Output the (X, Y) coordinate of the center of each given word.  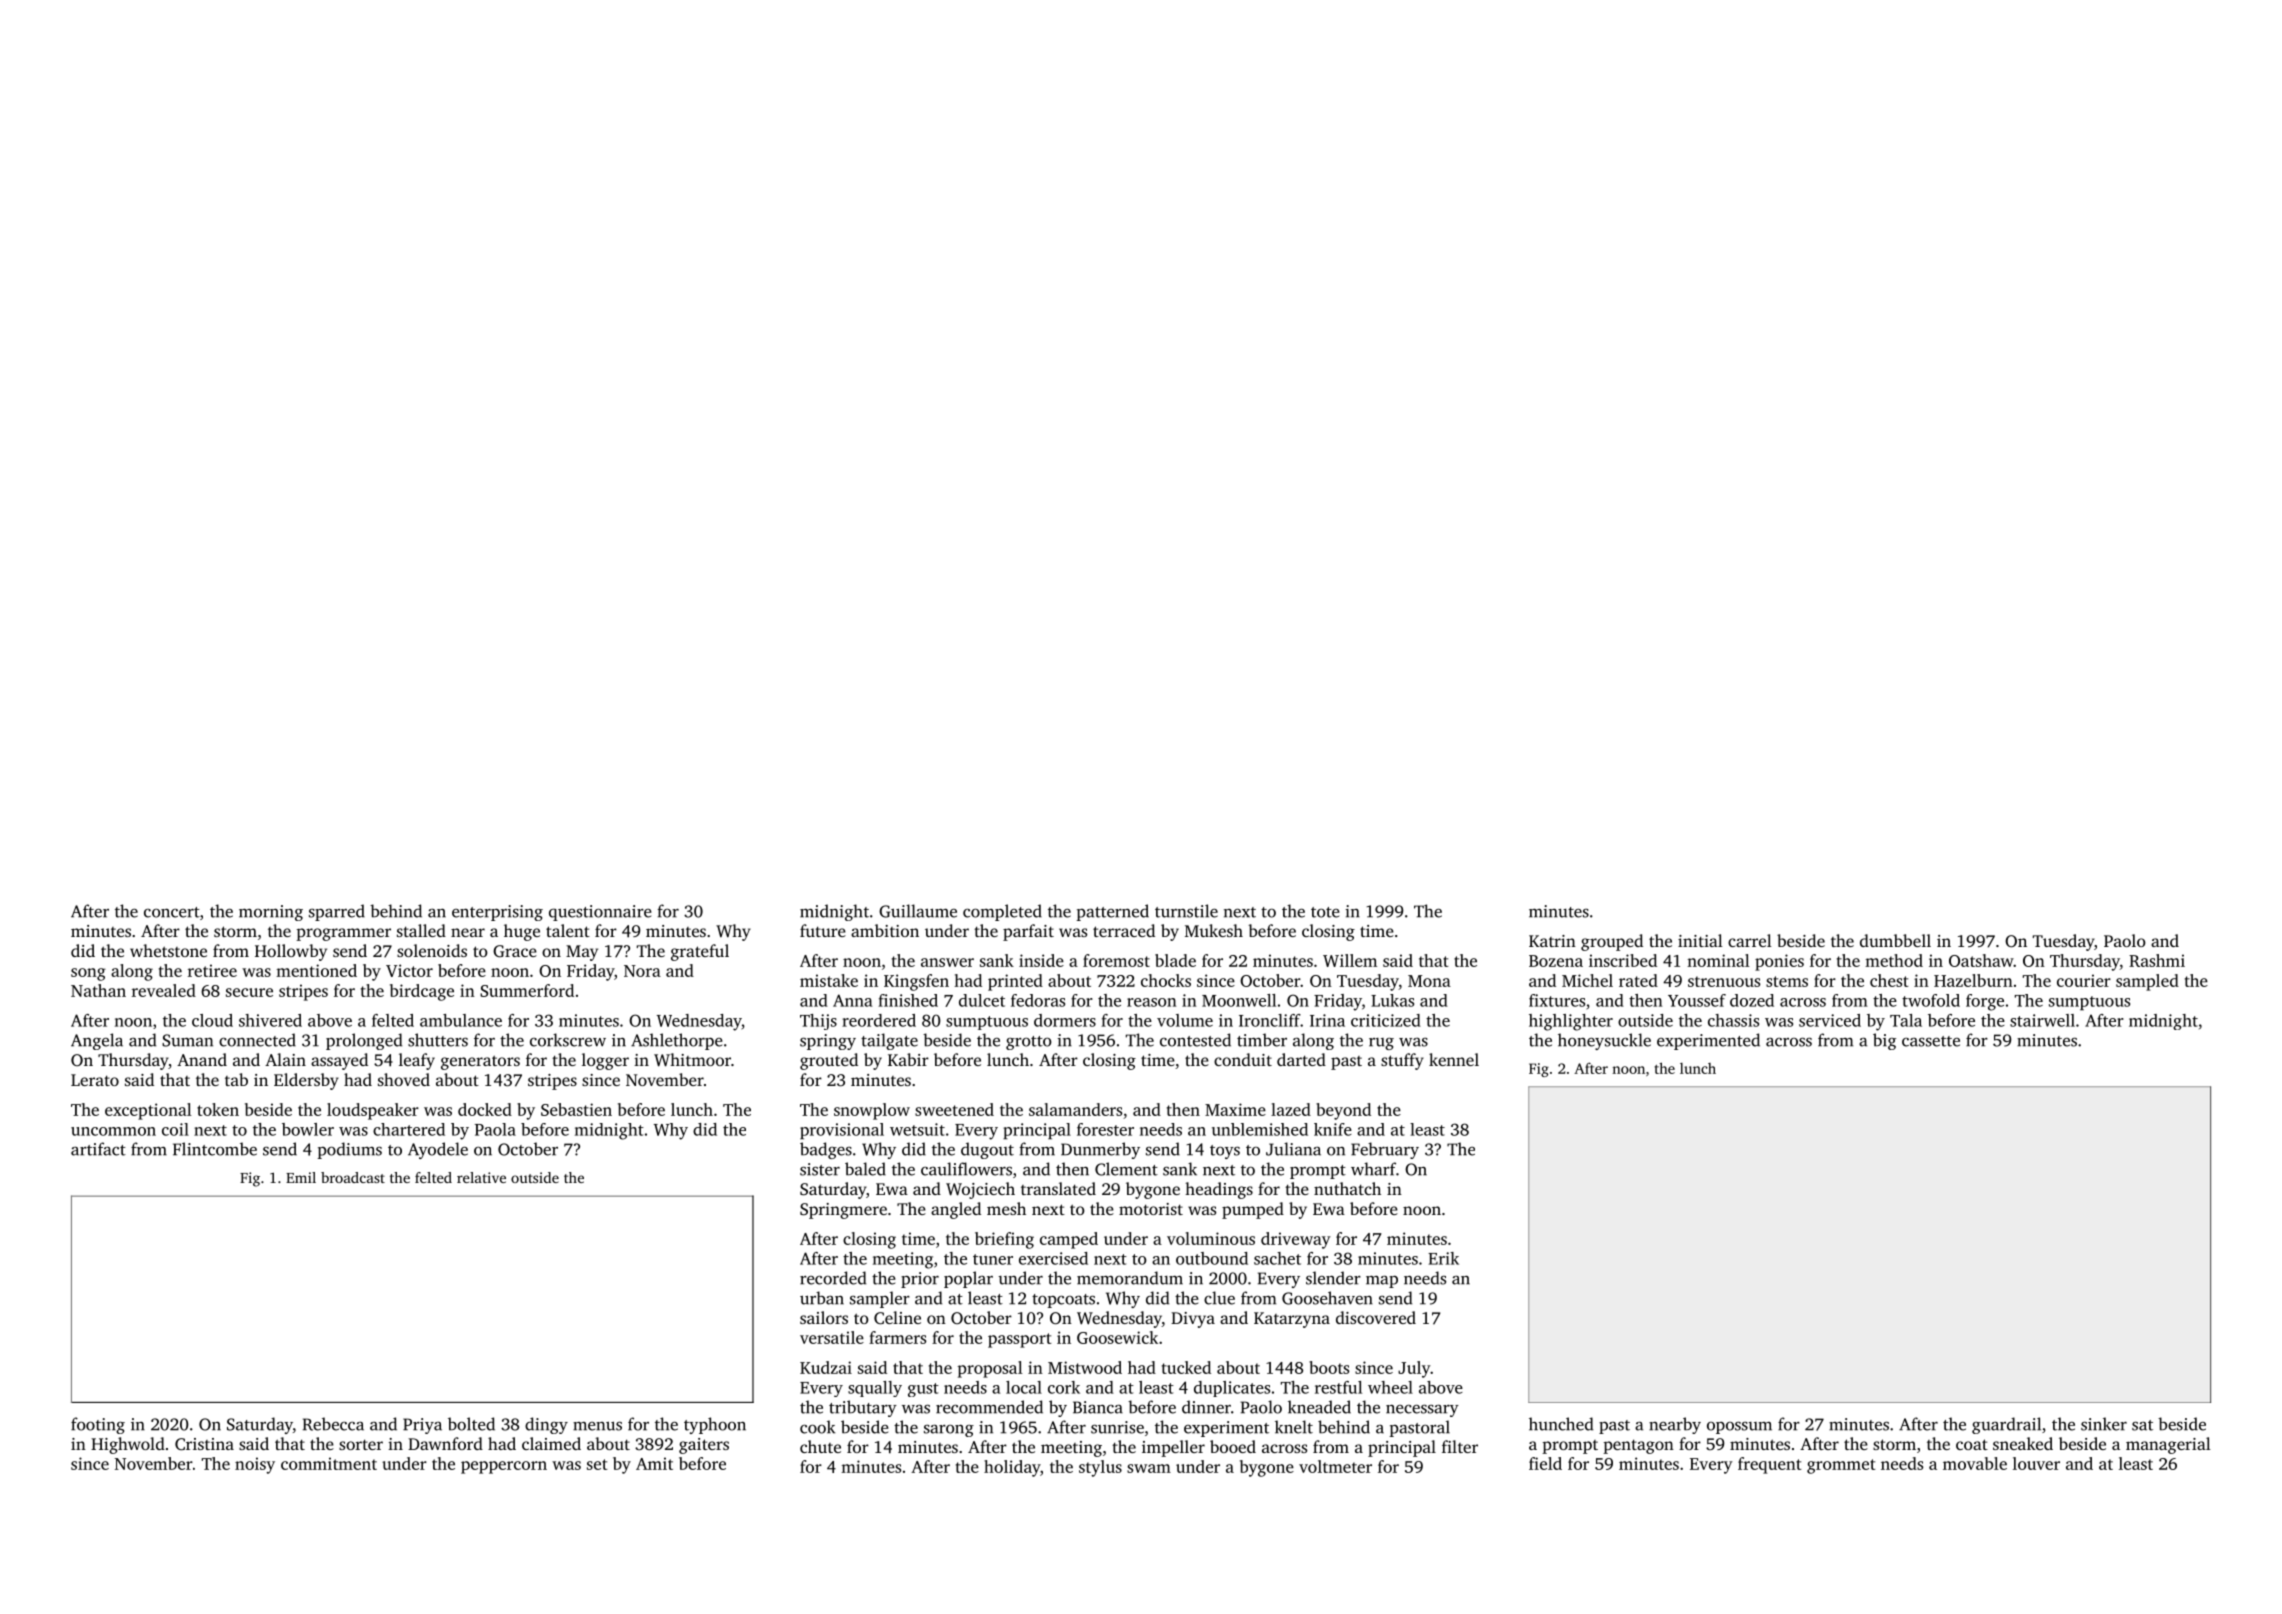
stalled (421, 930)
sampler (880, 1299)
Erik (1443, 1258)
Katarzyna (1292, 1320)
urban (822, 1298)
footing (98, 1425)
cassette (1931, 1041)
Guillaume (918, 911)
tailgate (889, 1041)
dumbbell (1895, 940)
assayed (339, 1061)
